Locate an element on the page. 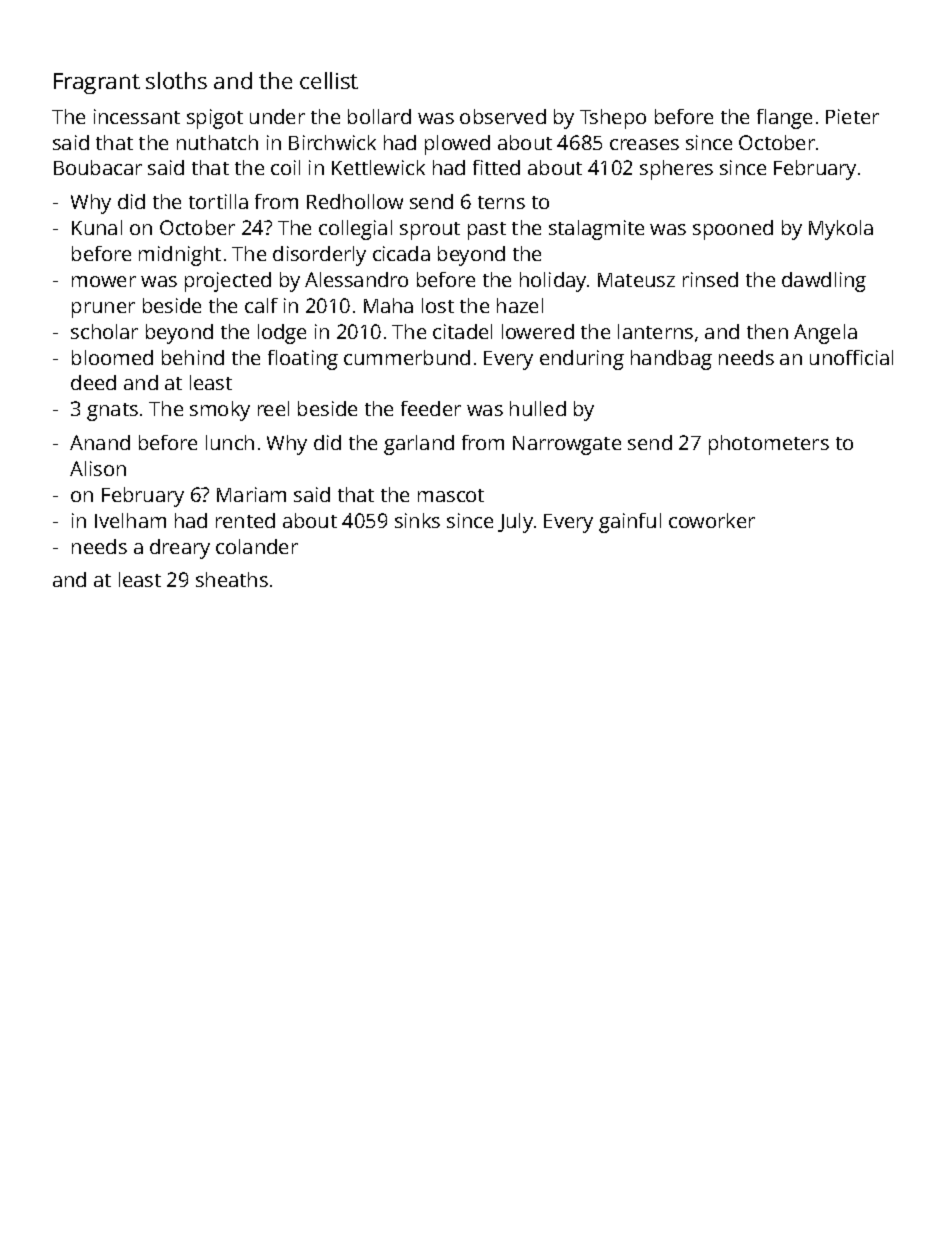 This document has width=952, height=1233. Narrowgate is located at coordinates (567, 445).
